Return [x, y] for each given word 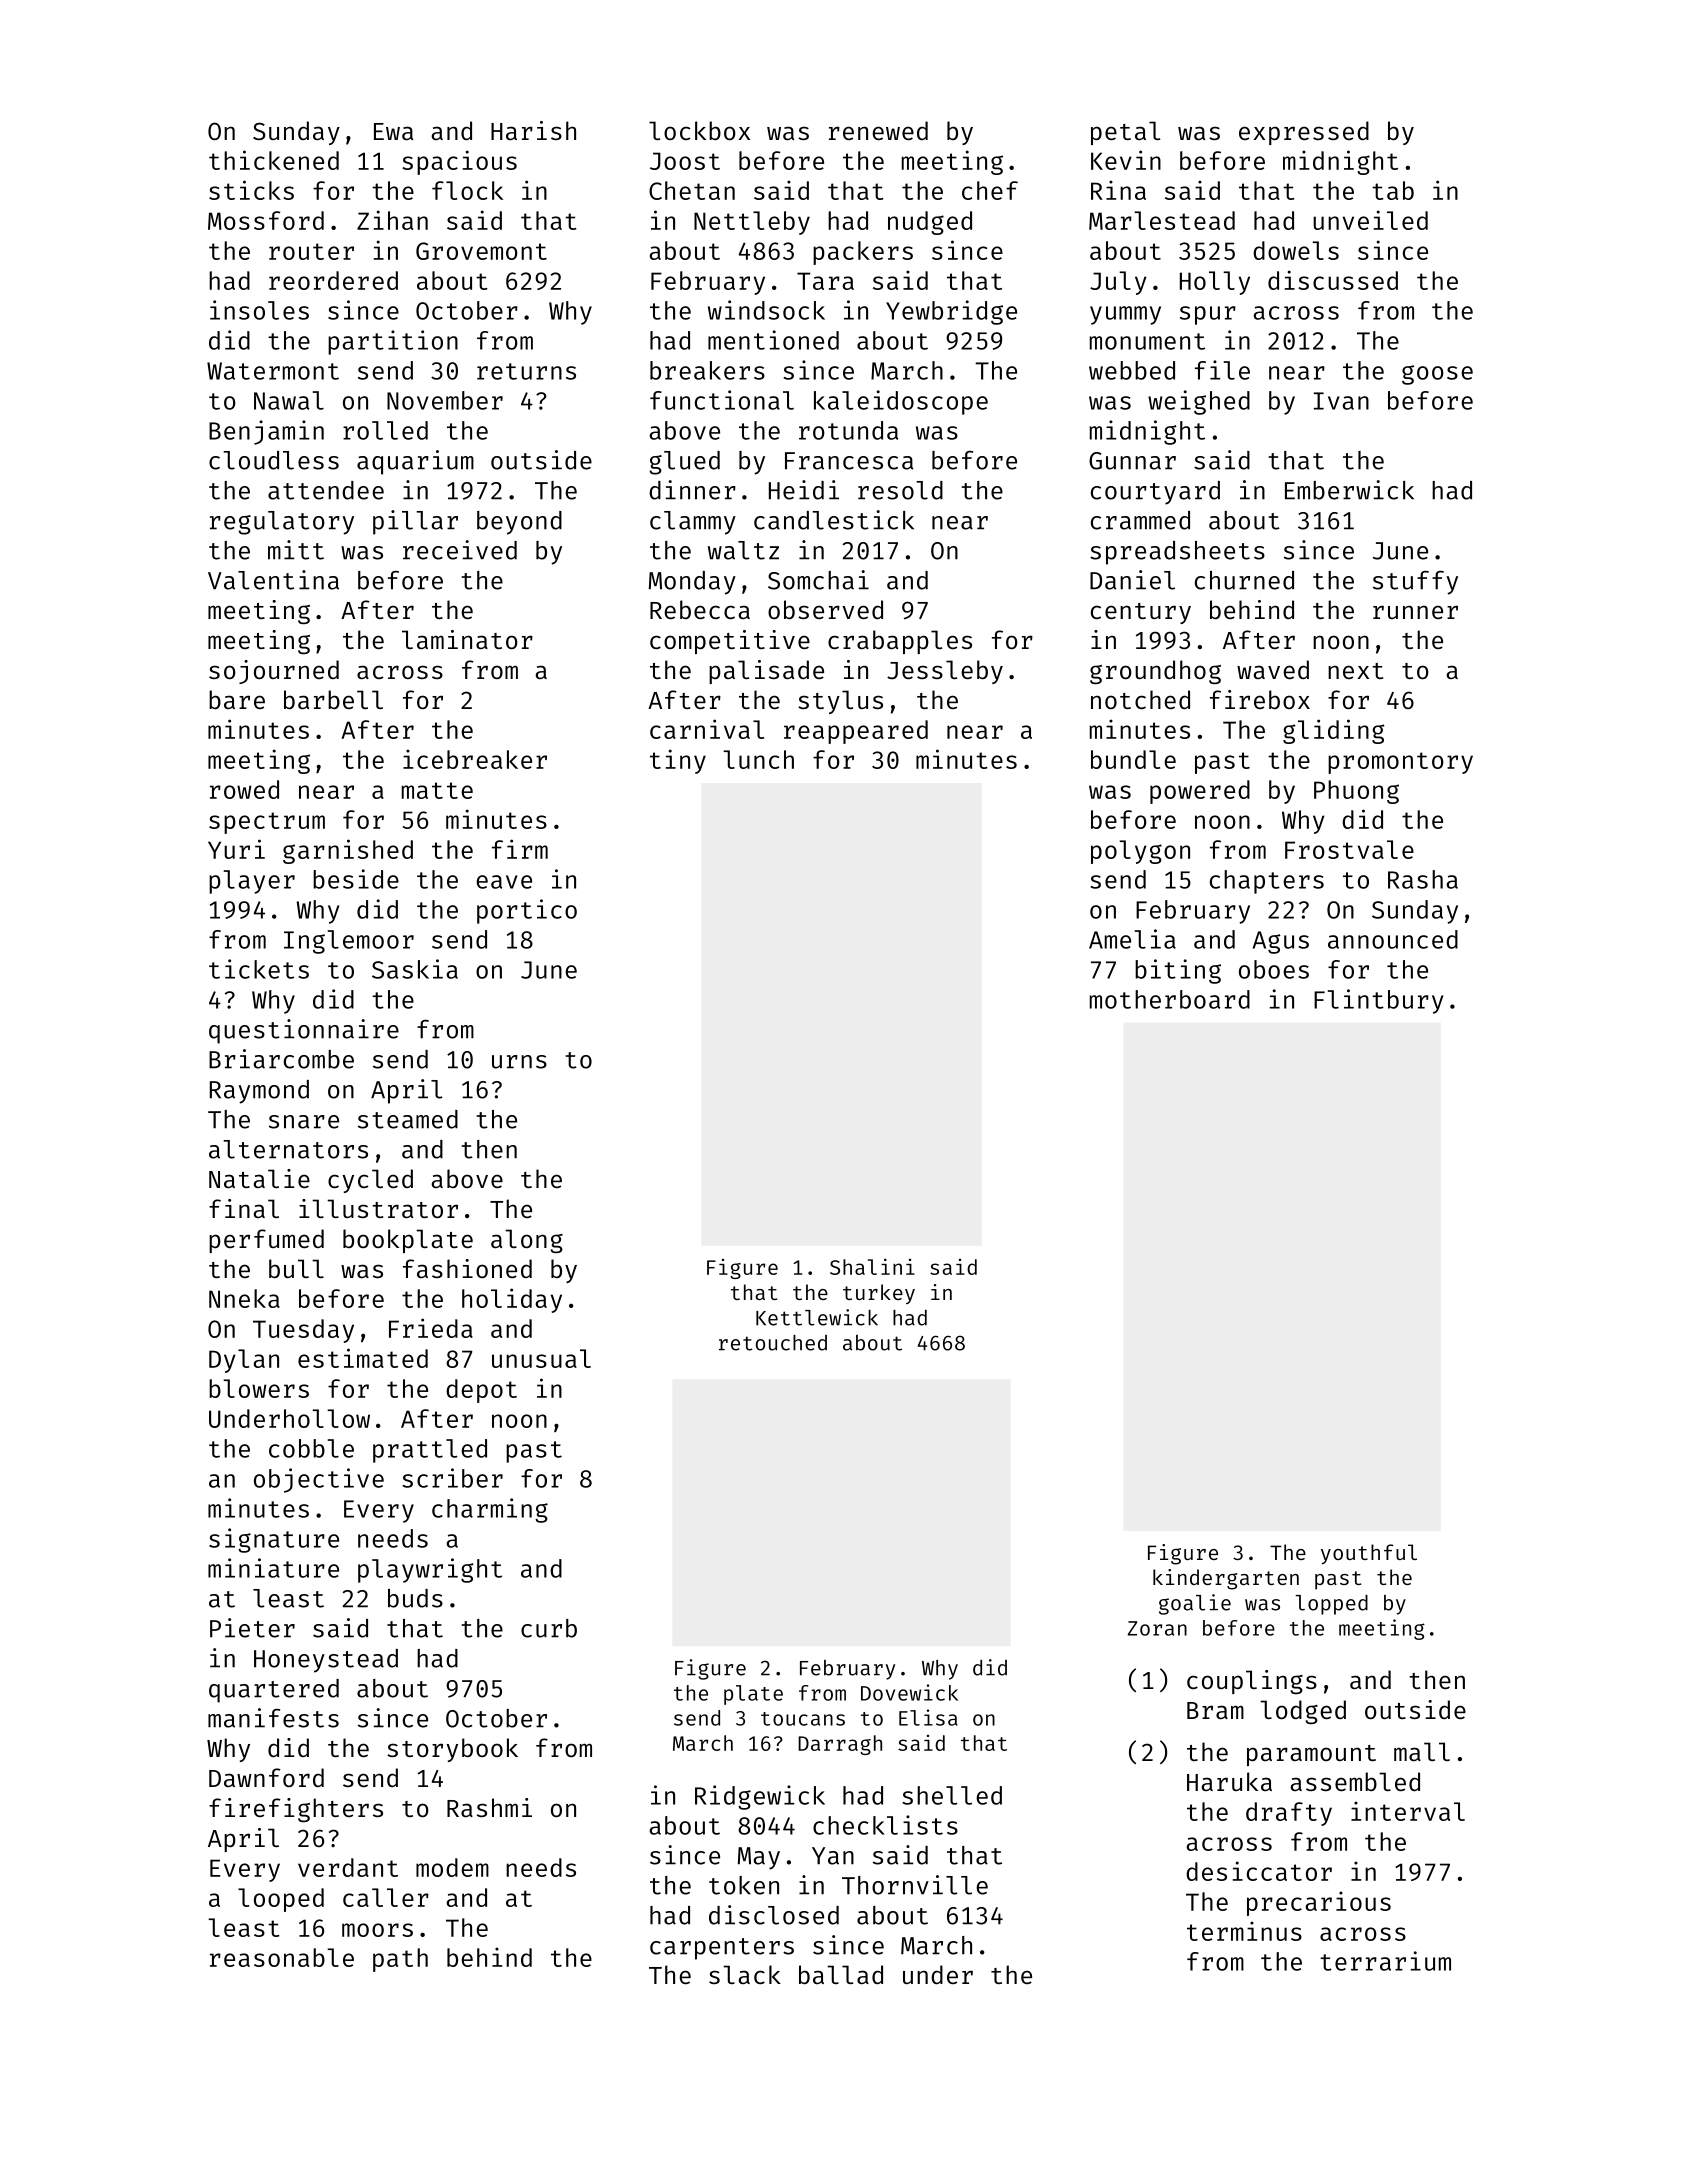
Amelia [1132, 939]
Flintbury [1379, 1001]
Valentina [273, 580]
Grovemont [481, 251]
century [1141, 613]
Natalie [259, 1178]
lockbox [699, 130]
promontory [1400, 763]
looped [281, 1900]
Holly [1215, 283]
